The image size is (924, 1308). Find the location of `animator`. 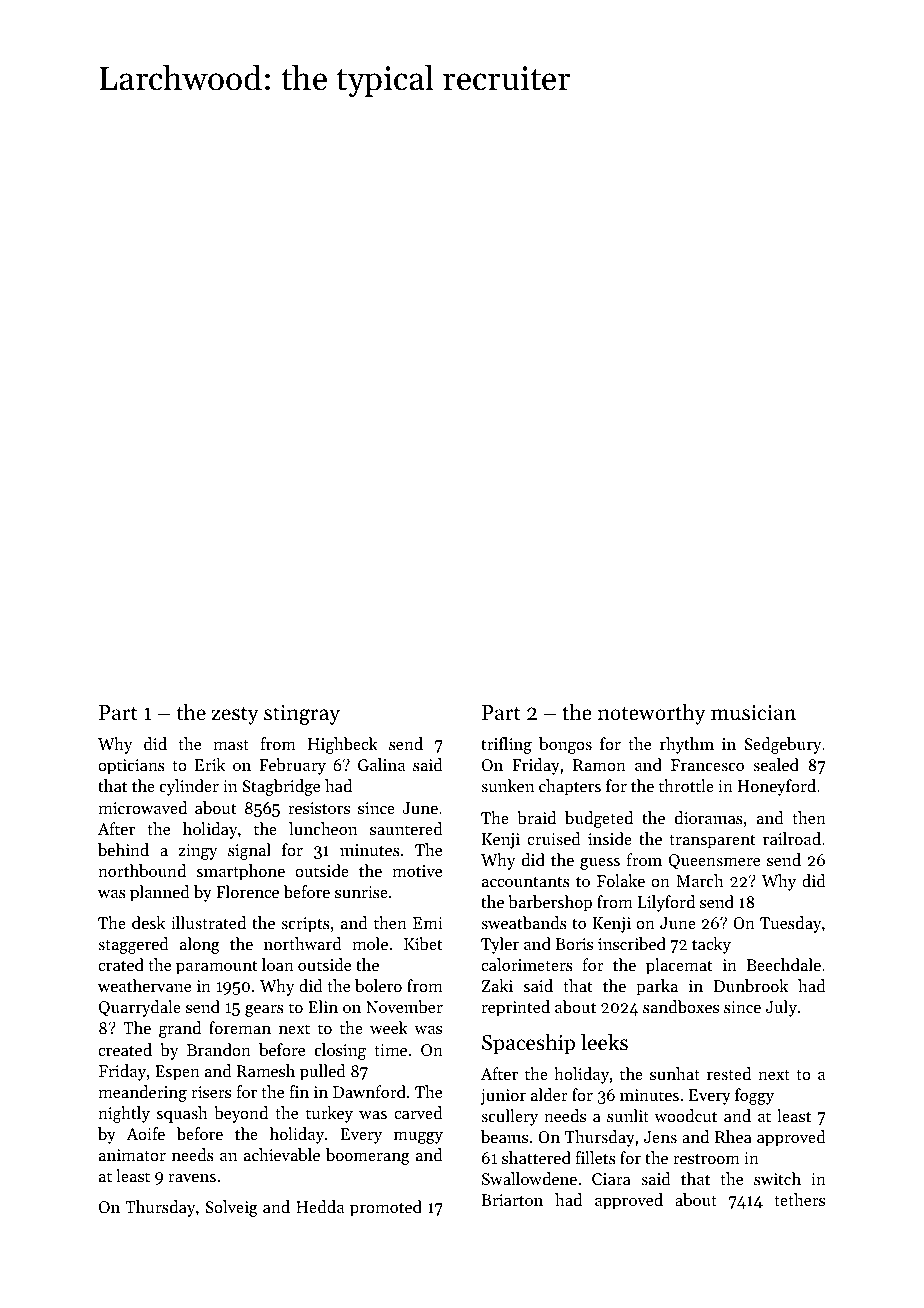

animator is located at coordinates (132, 1155).
